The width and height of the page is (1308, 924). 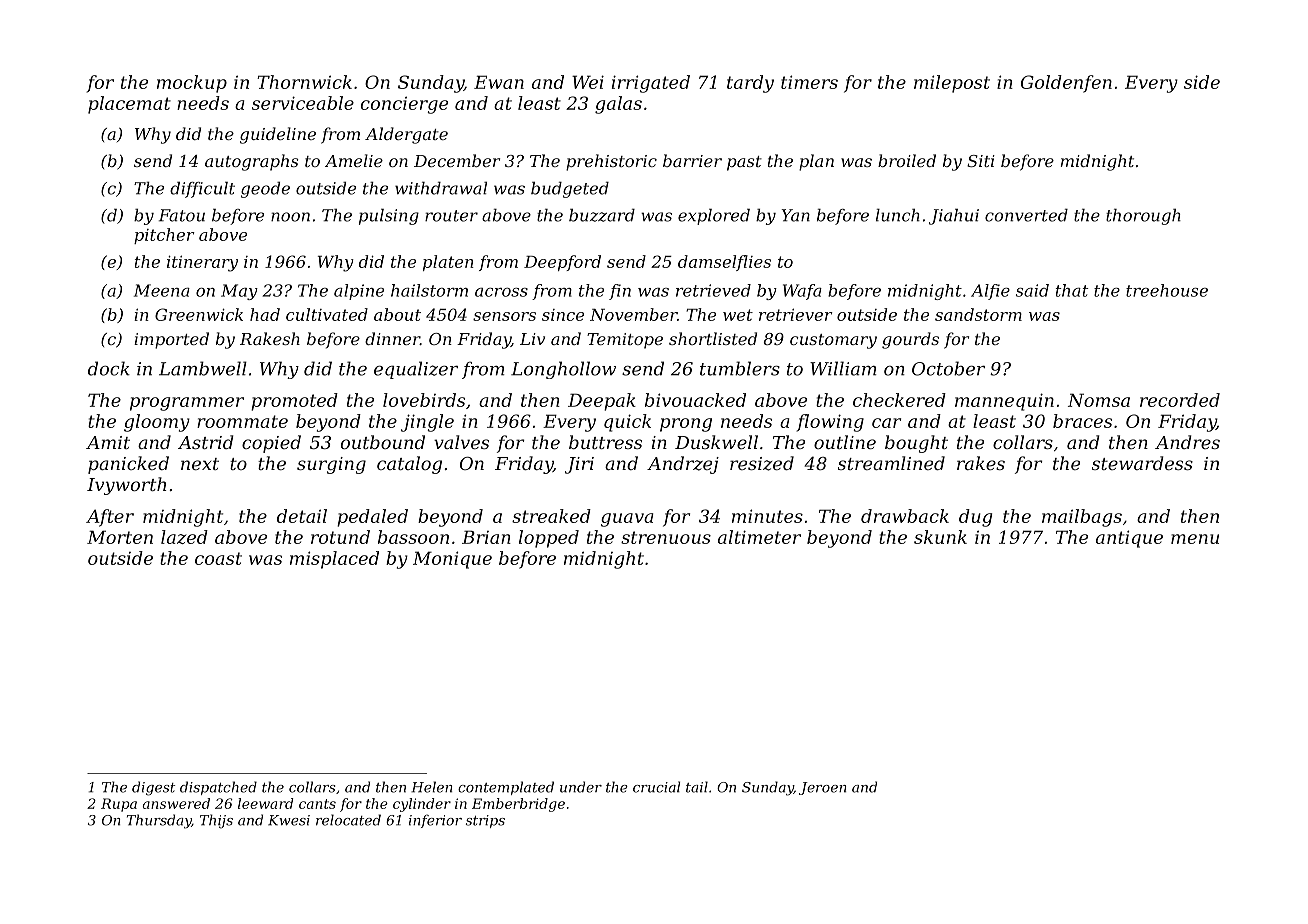 What do you see at coordinates (501, 292) in the page?
I see `across` at bounding box center [501, 292].
